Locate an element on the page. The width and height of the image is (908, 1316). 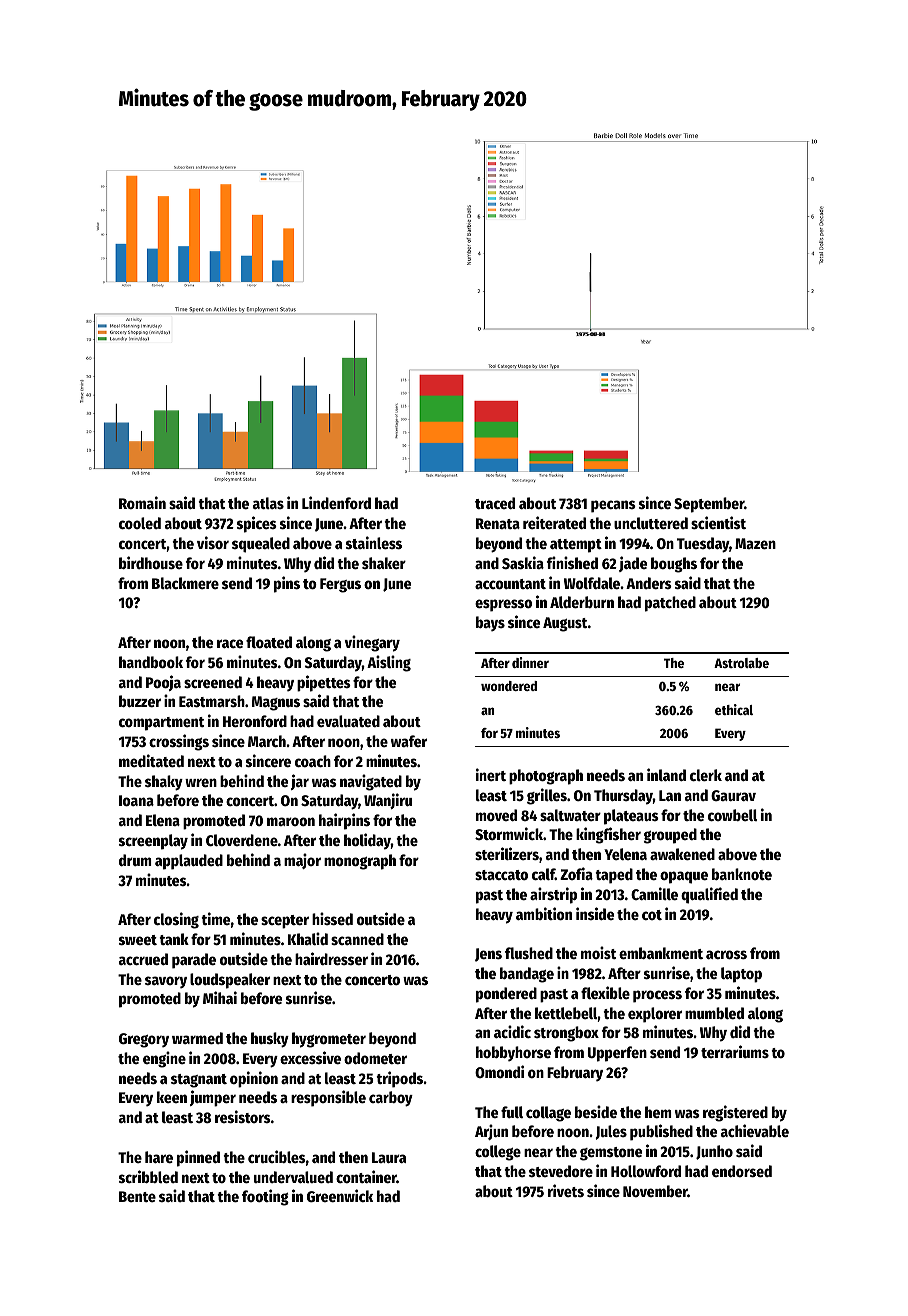
achievable is located at coordinates (755, 1130).
